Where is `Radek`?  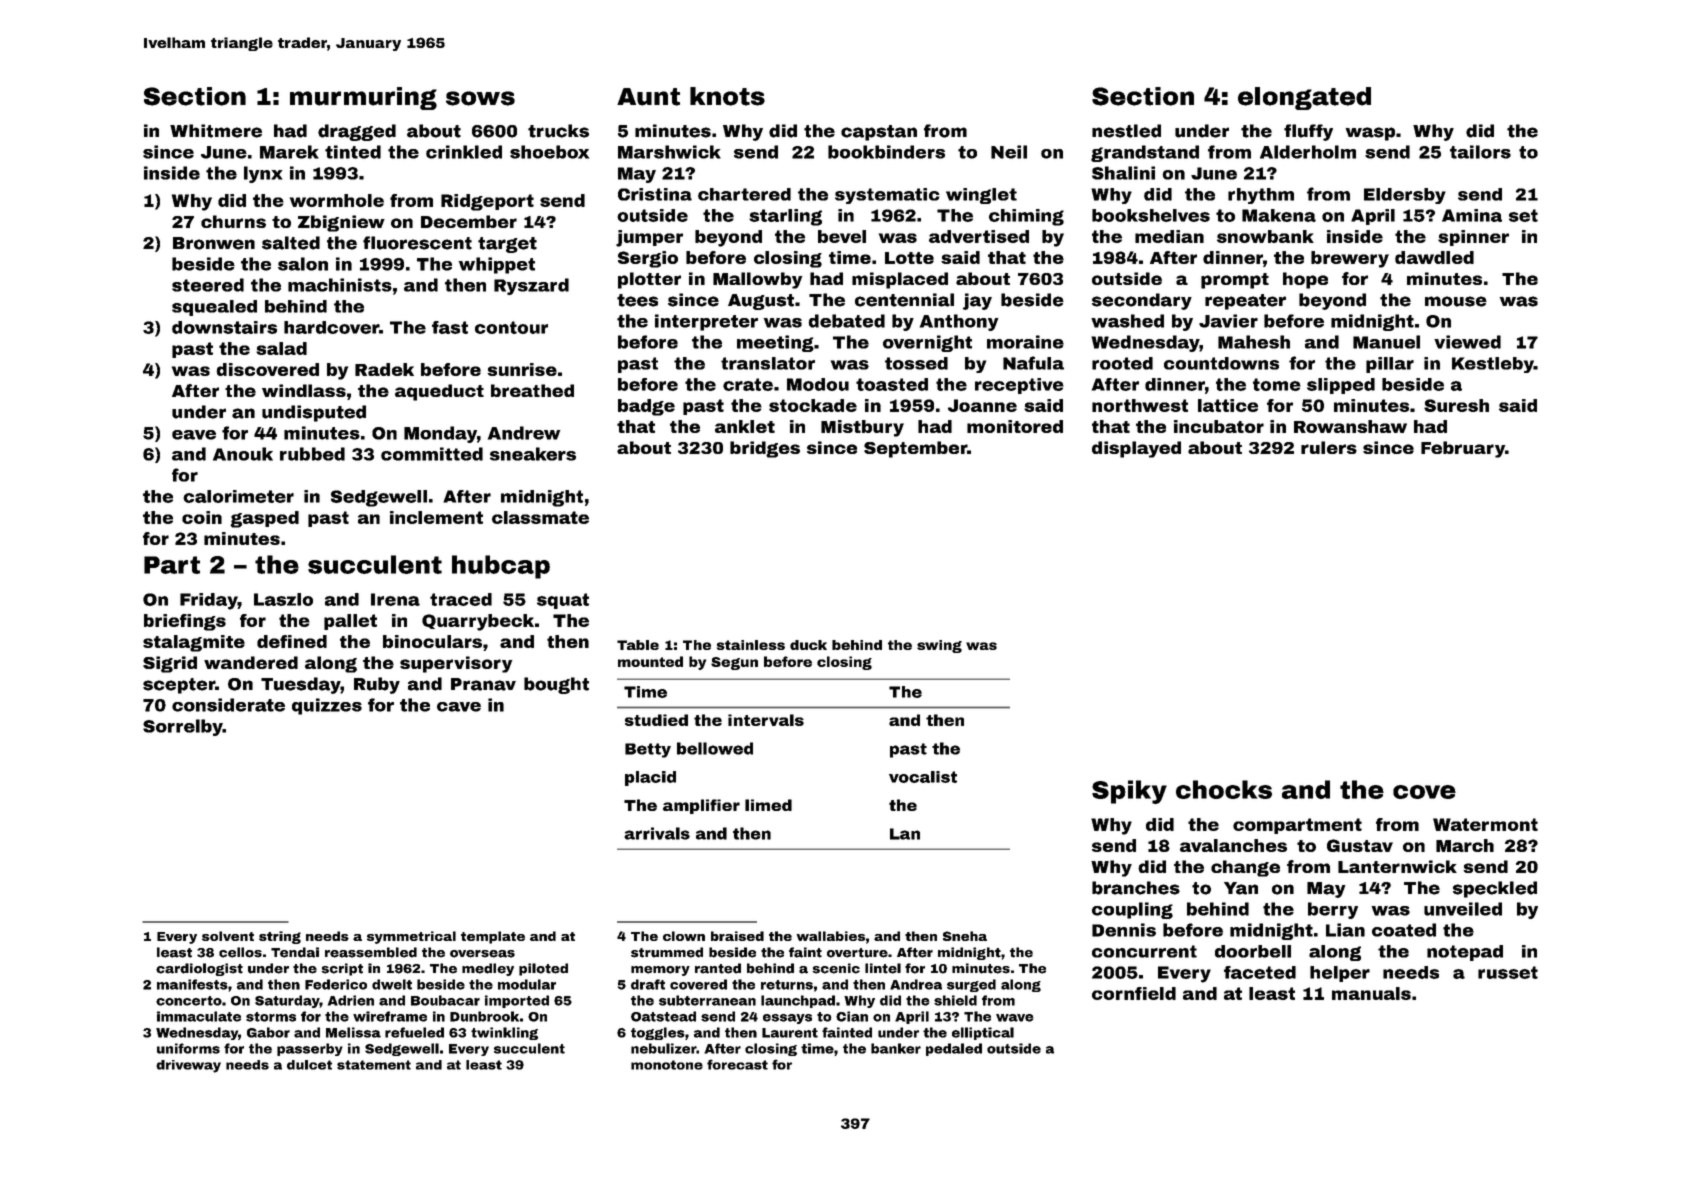
Radek is located at coordinates (384, 369).
